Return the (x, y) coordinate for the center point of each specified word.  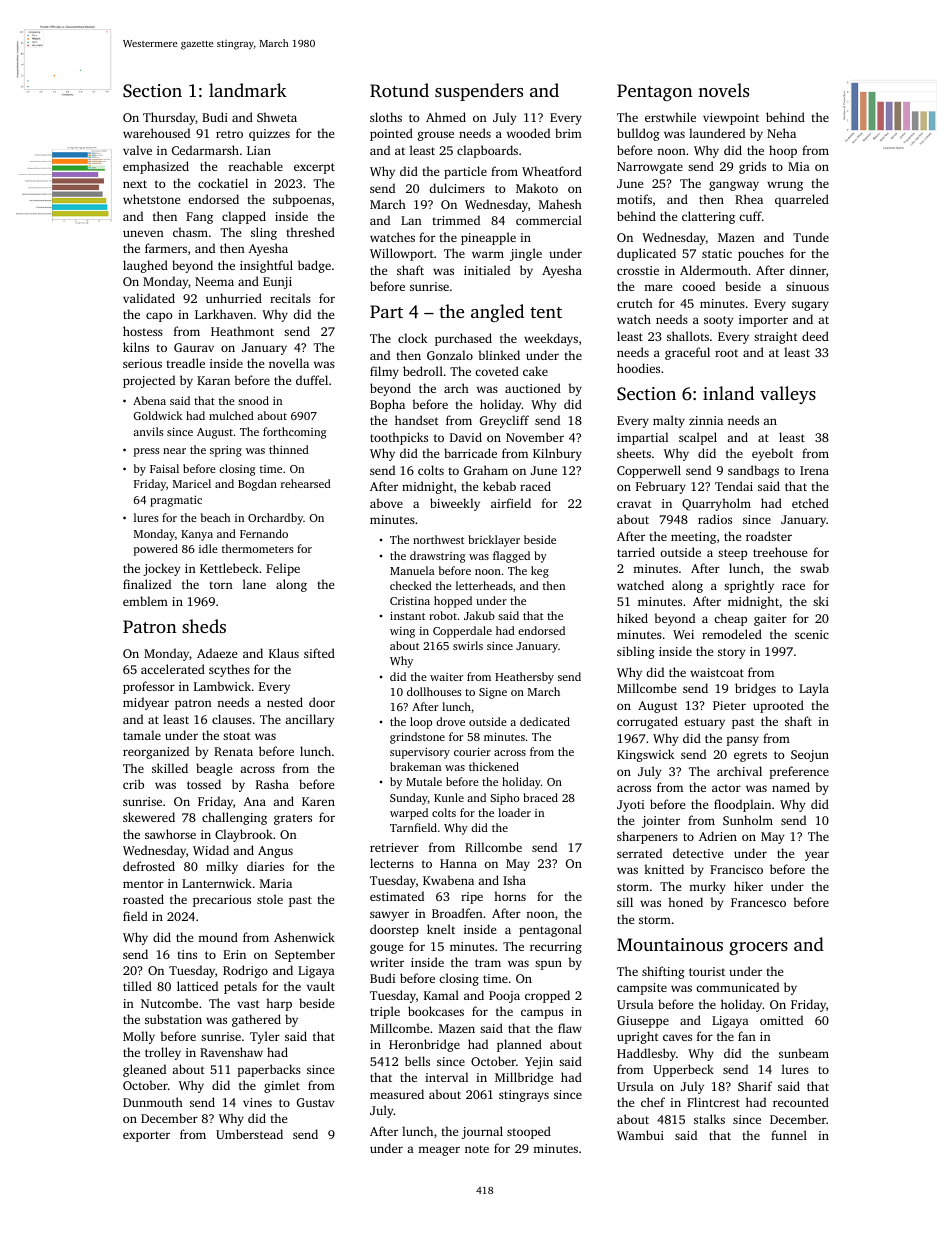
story (731, 653)
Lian (259, 150)
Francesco (758, 902)
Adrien (718, 836)
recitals (290, 298)
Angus (275, 852)
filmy (384, 372)
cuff (750, 216)
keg (540, 572)
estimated (397, 896)
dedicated (545, 721)
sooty (718, 321)
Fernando (264, 533)
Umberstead (249, 1134)
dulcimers (457, 188)
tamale (142, 735)
